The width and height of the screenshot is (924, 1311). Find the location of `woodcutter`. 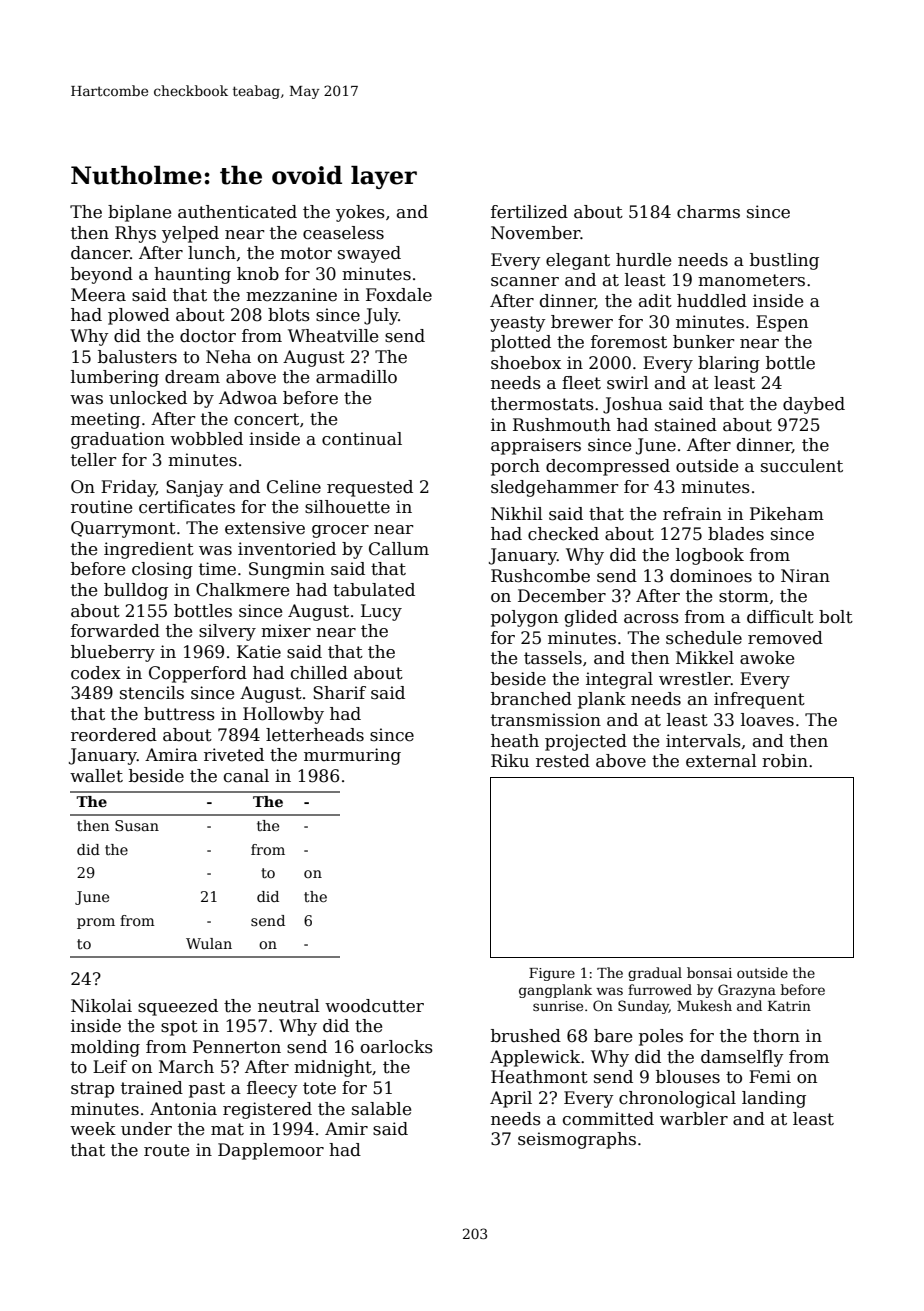

woodcutter is located at coordinates (374, 1006).
